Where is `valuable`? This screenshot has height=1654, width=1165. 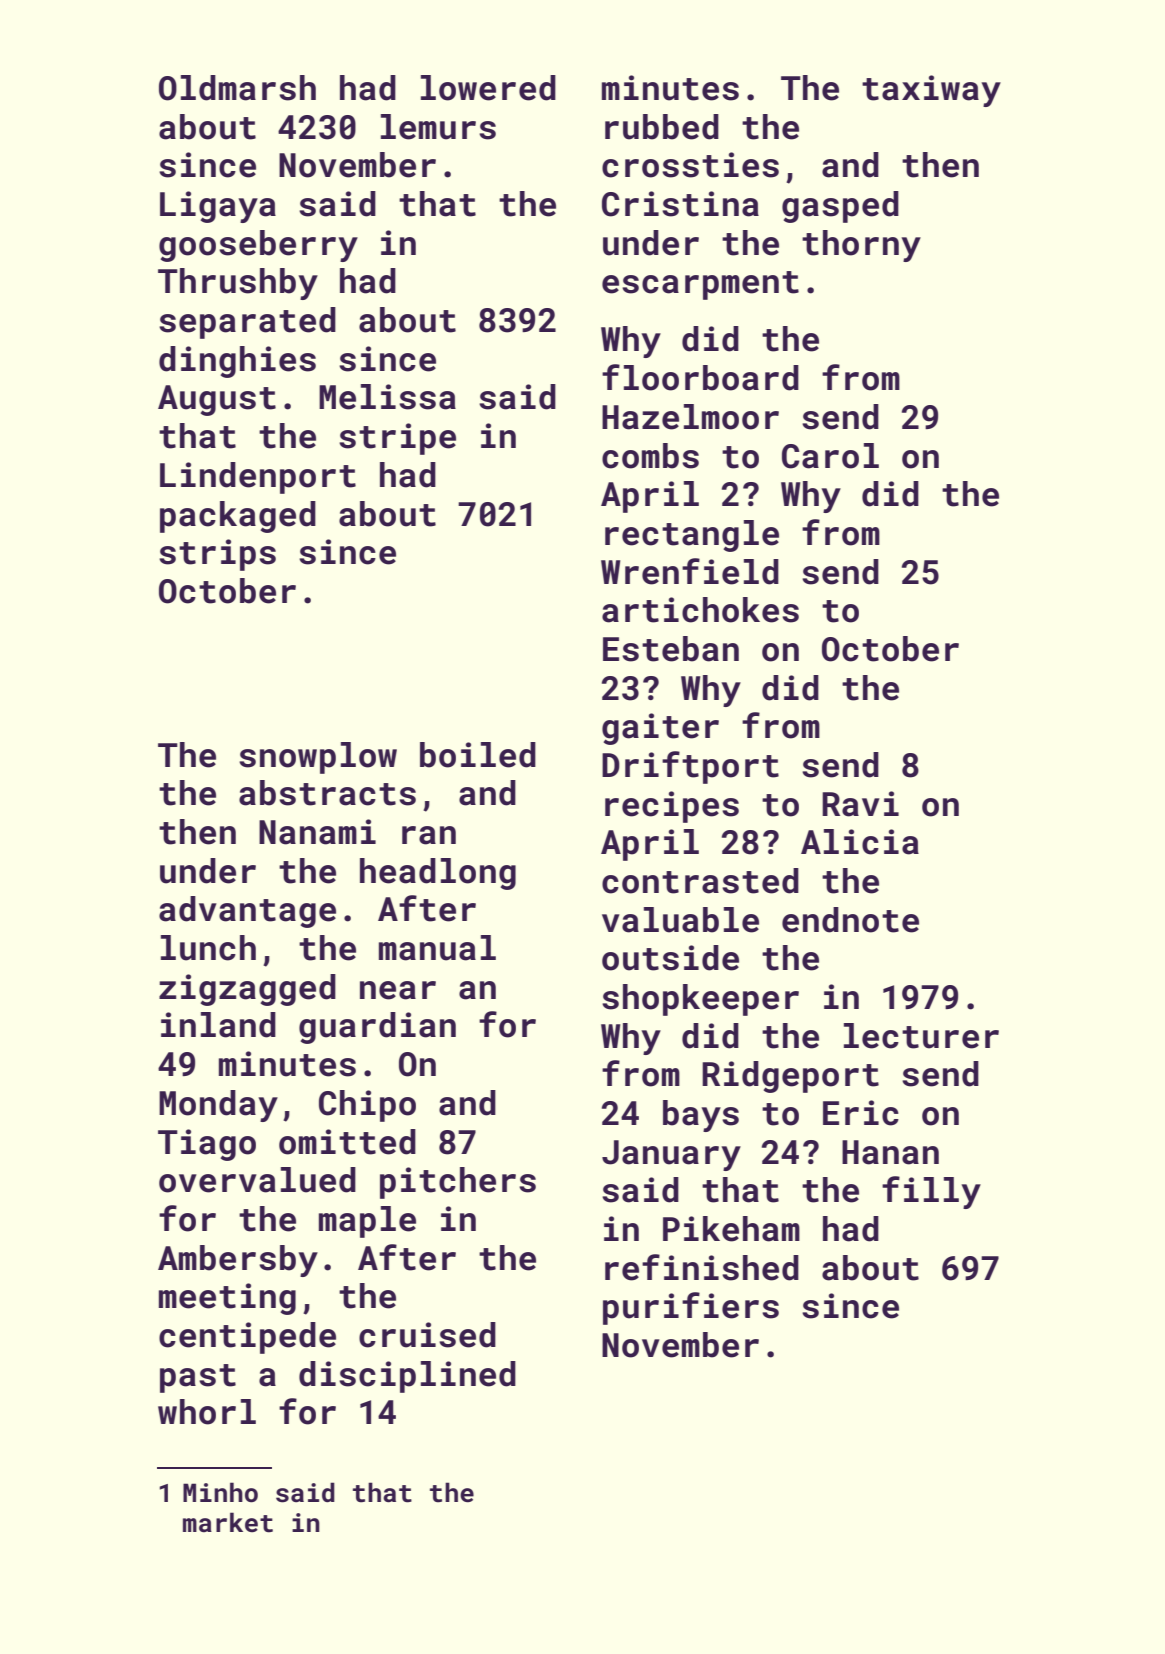
valuable is located at coordinates (680, 920).
